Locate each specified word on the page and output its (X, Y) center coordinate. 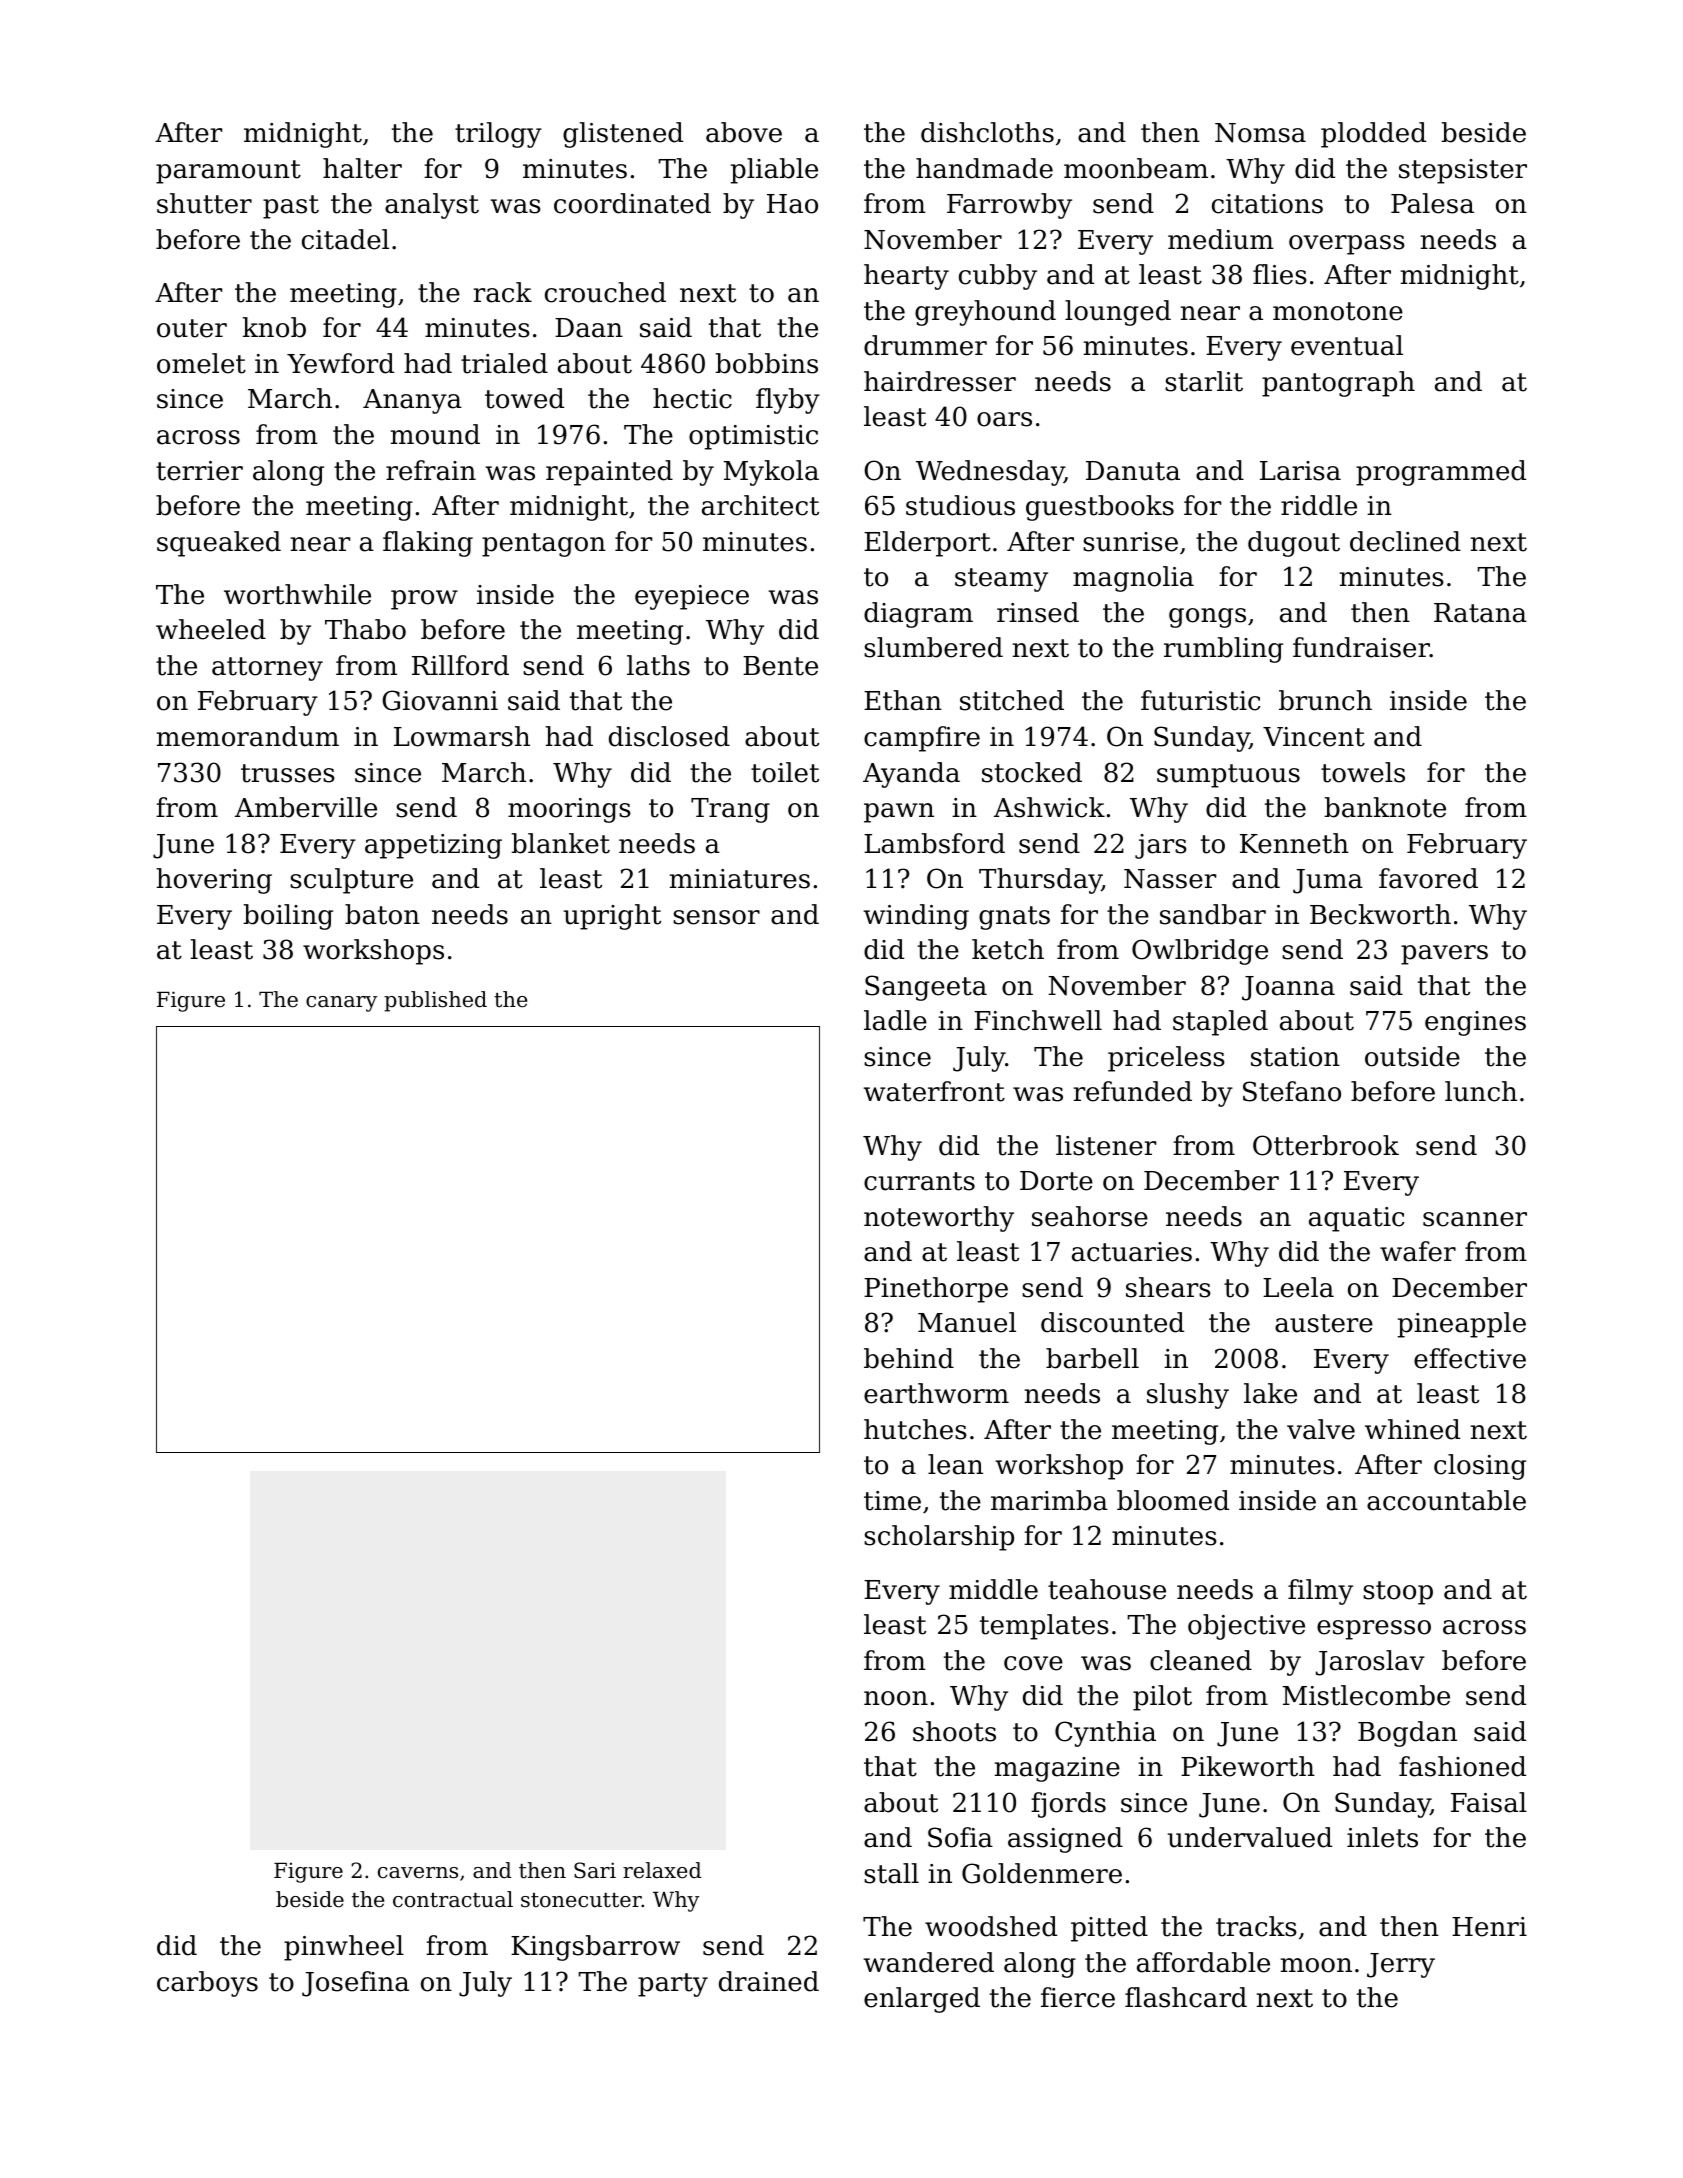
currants (919, 1181)
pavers (1444, 955)
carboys (207, 1984)
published (435, 1001)
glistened (623, 135)
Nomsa (1260, 133)
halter (362, 168)
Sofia (960, 1837)
